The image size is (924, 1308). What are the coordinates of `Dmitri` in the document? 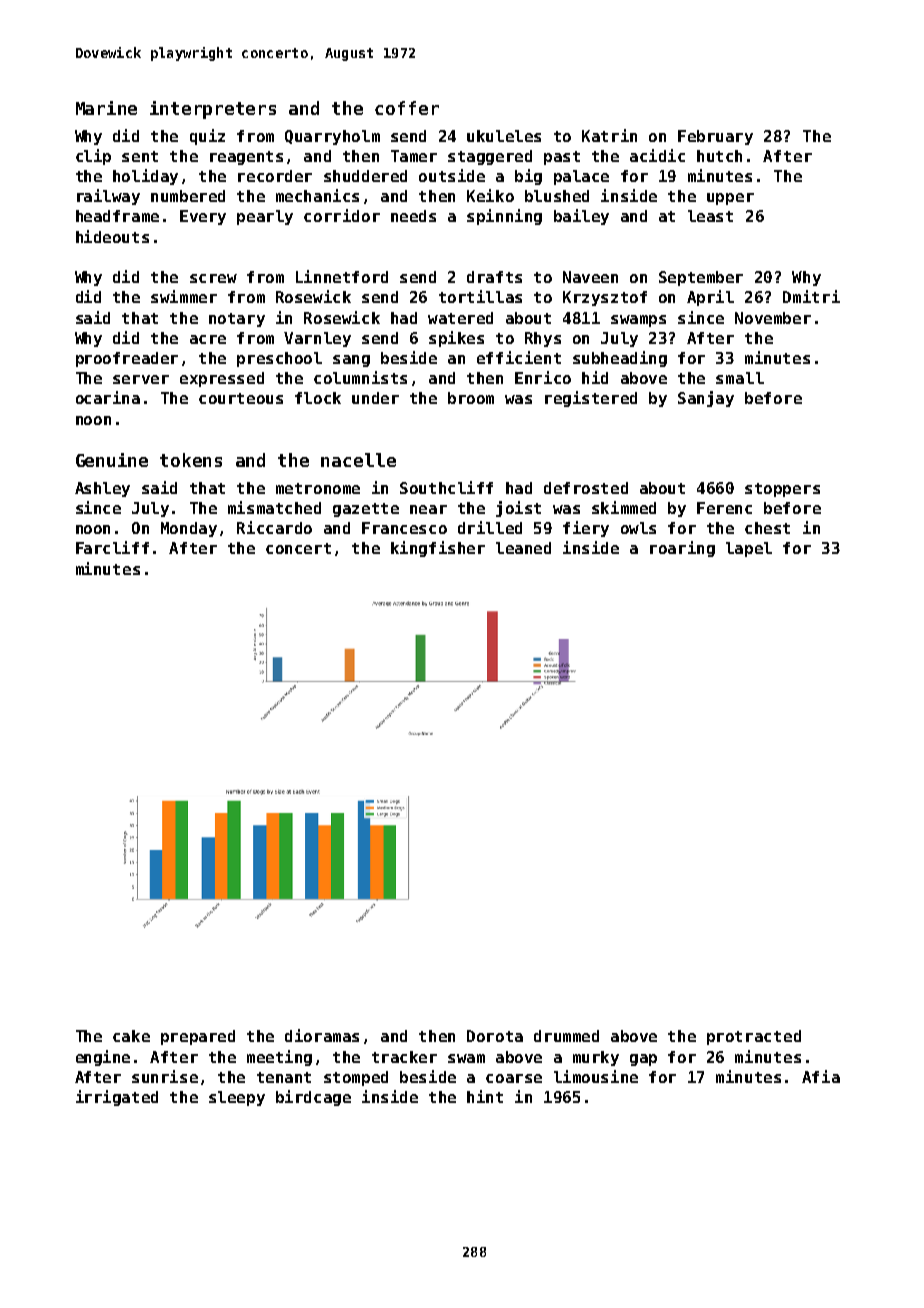 It's located at (811, 296).
